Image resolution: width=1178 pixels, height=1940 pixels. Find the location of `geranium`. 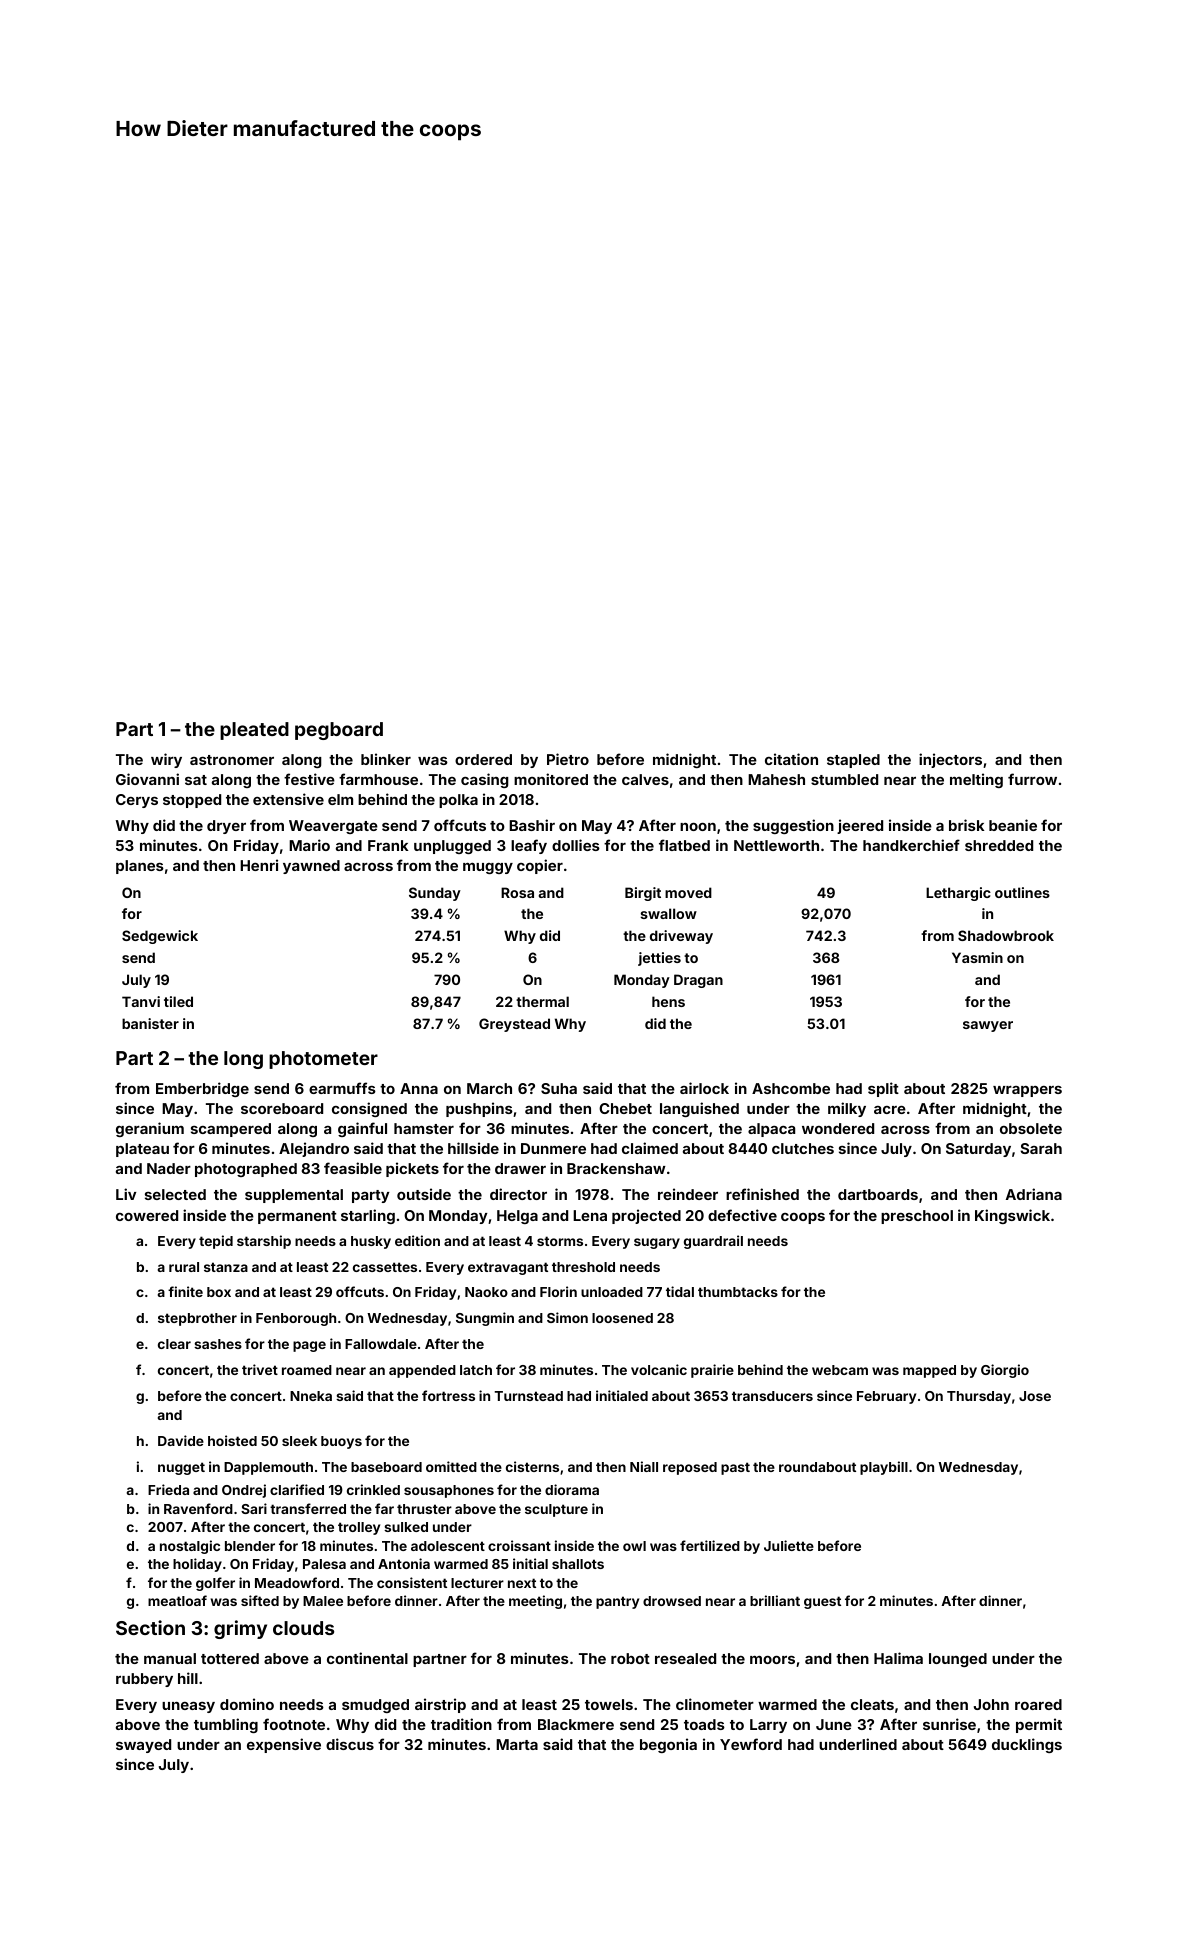

geranium is located at coordinates (150, 1129).
